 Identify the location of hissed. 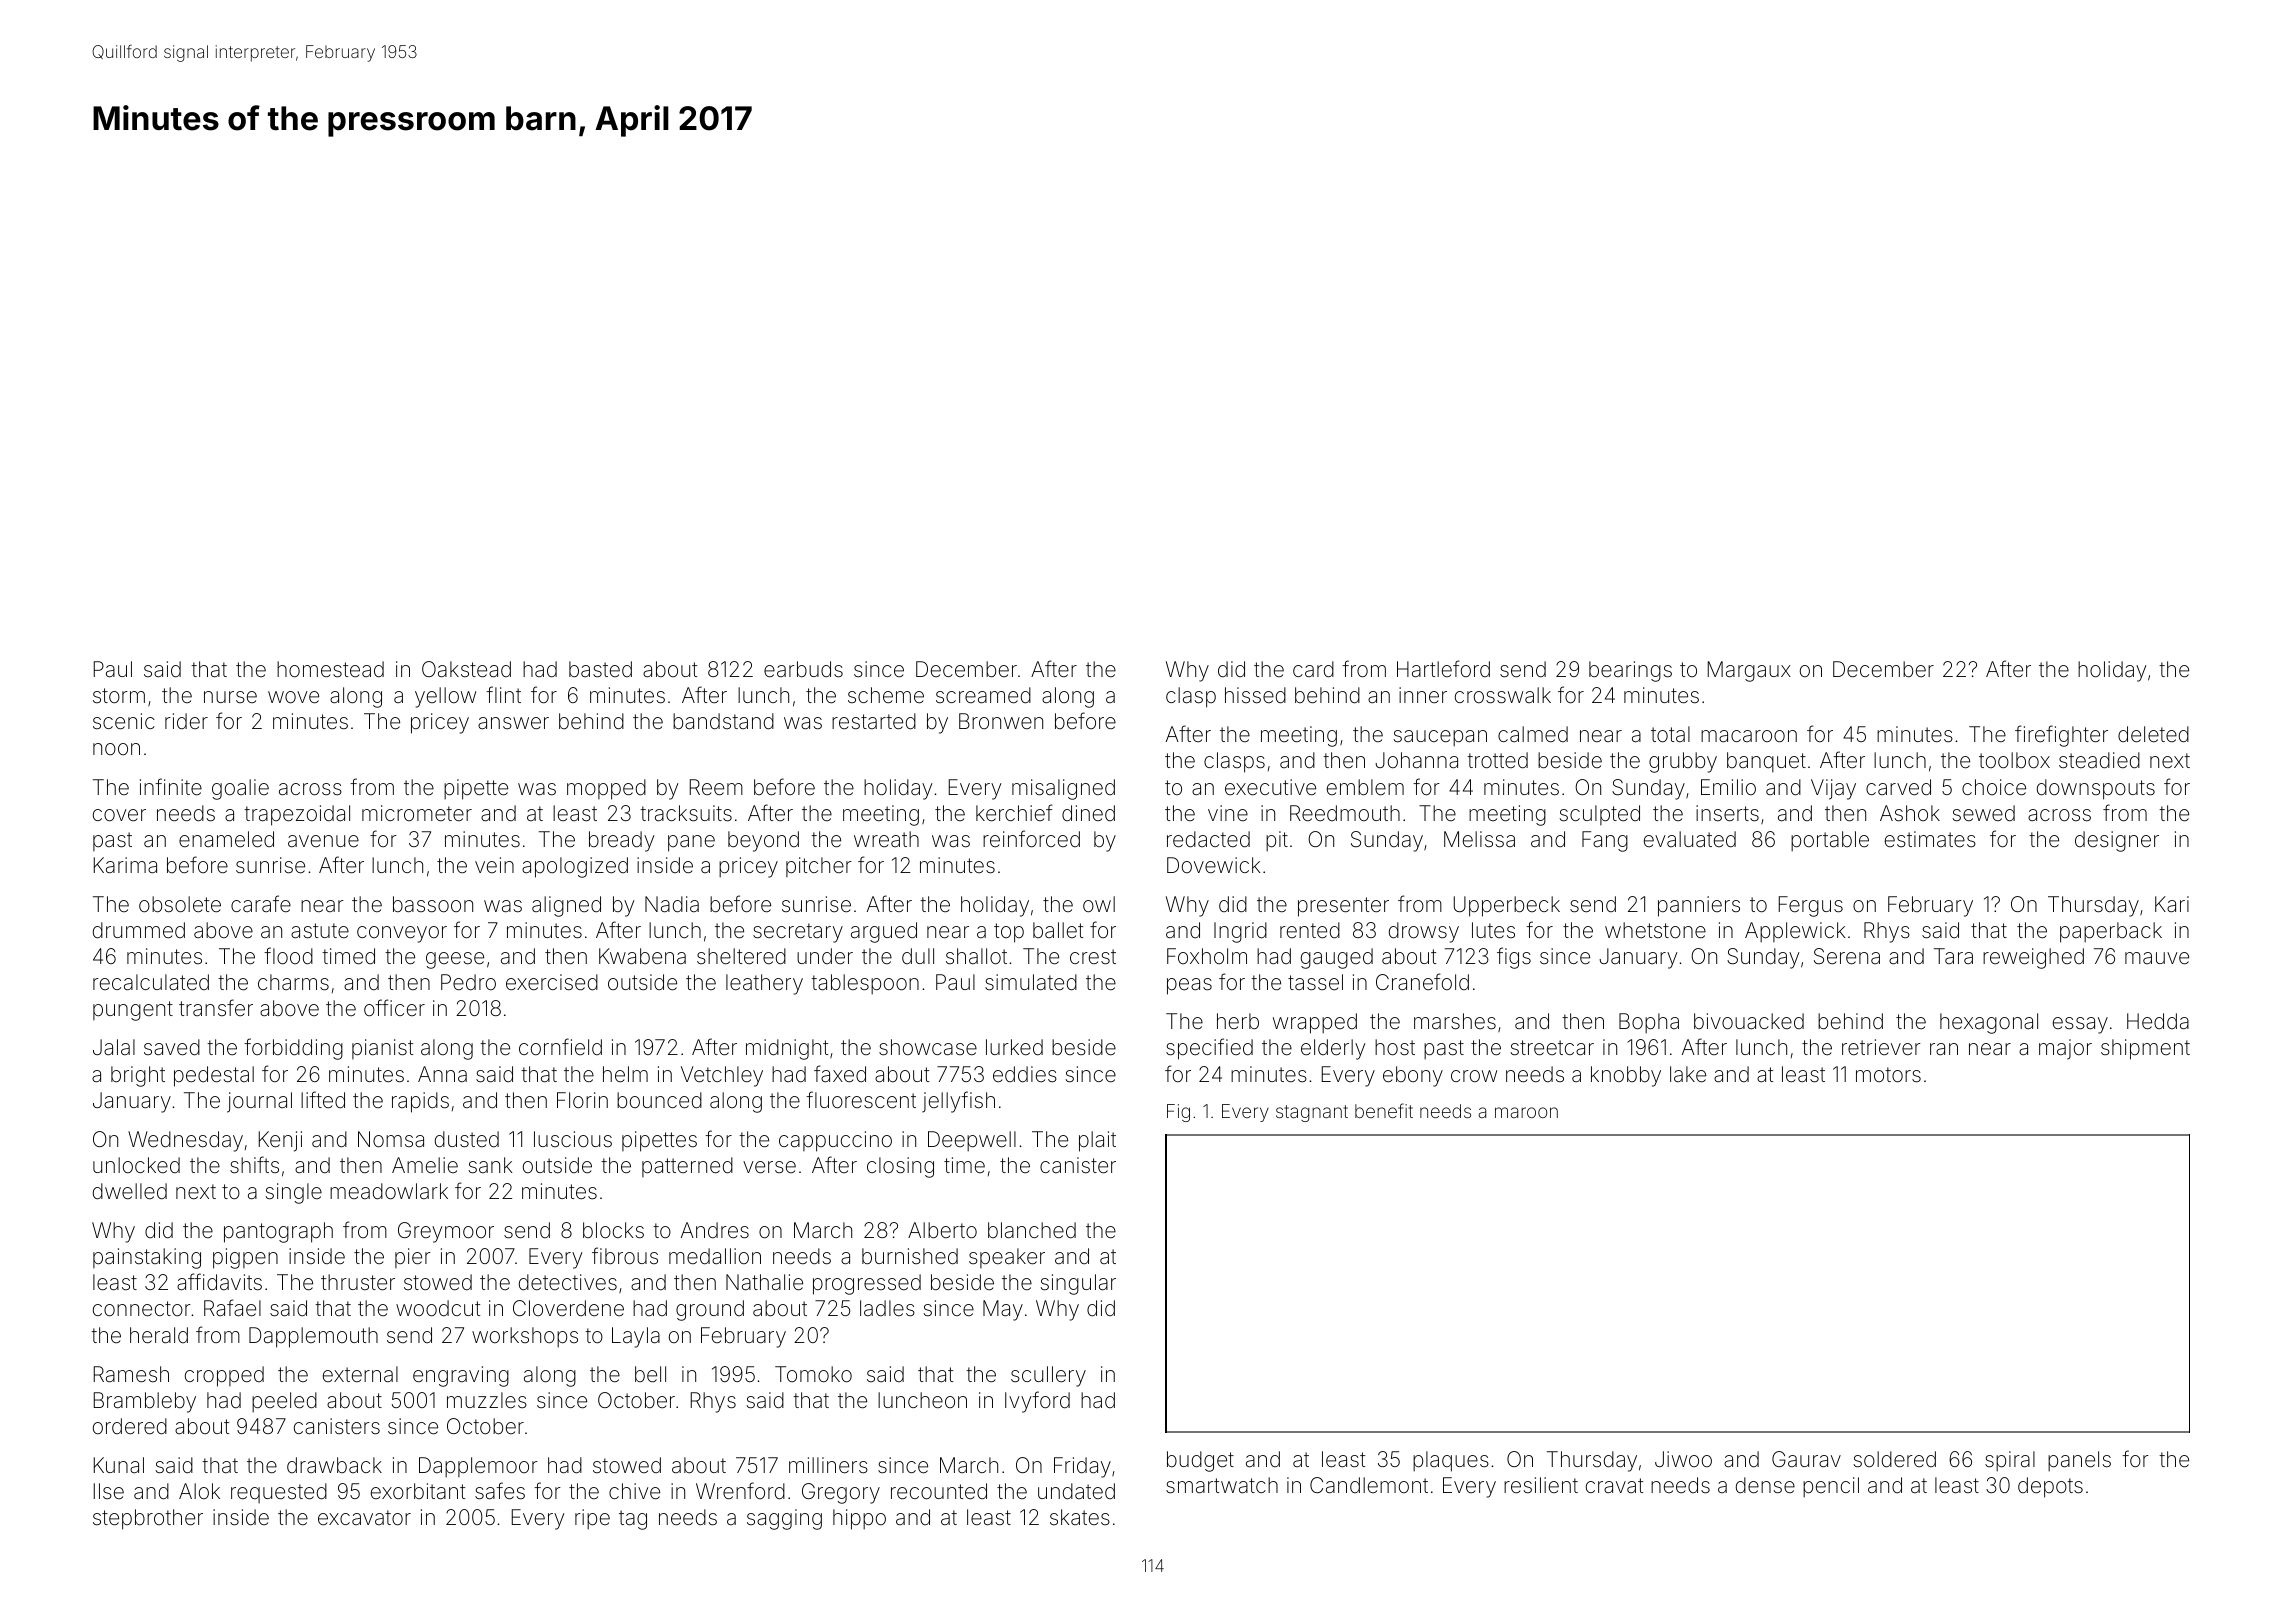
(1255, 695).
